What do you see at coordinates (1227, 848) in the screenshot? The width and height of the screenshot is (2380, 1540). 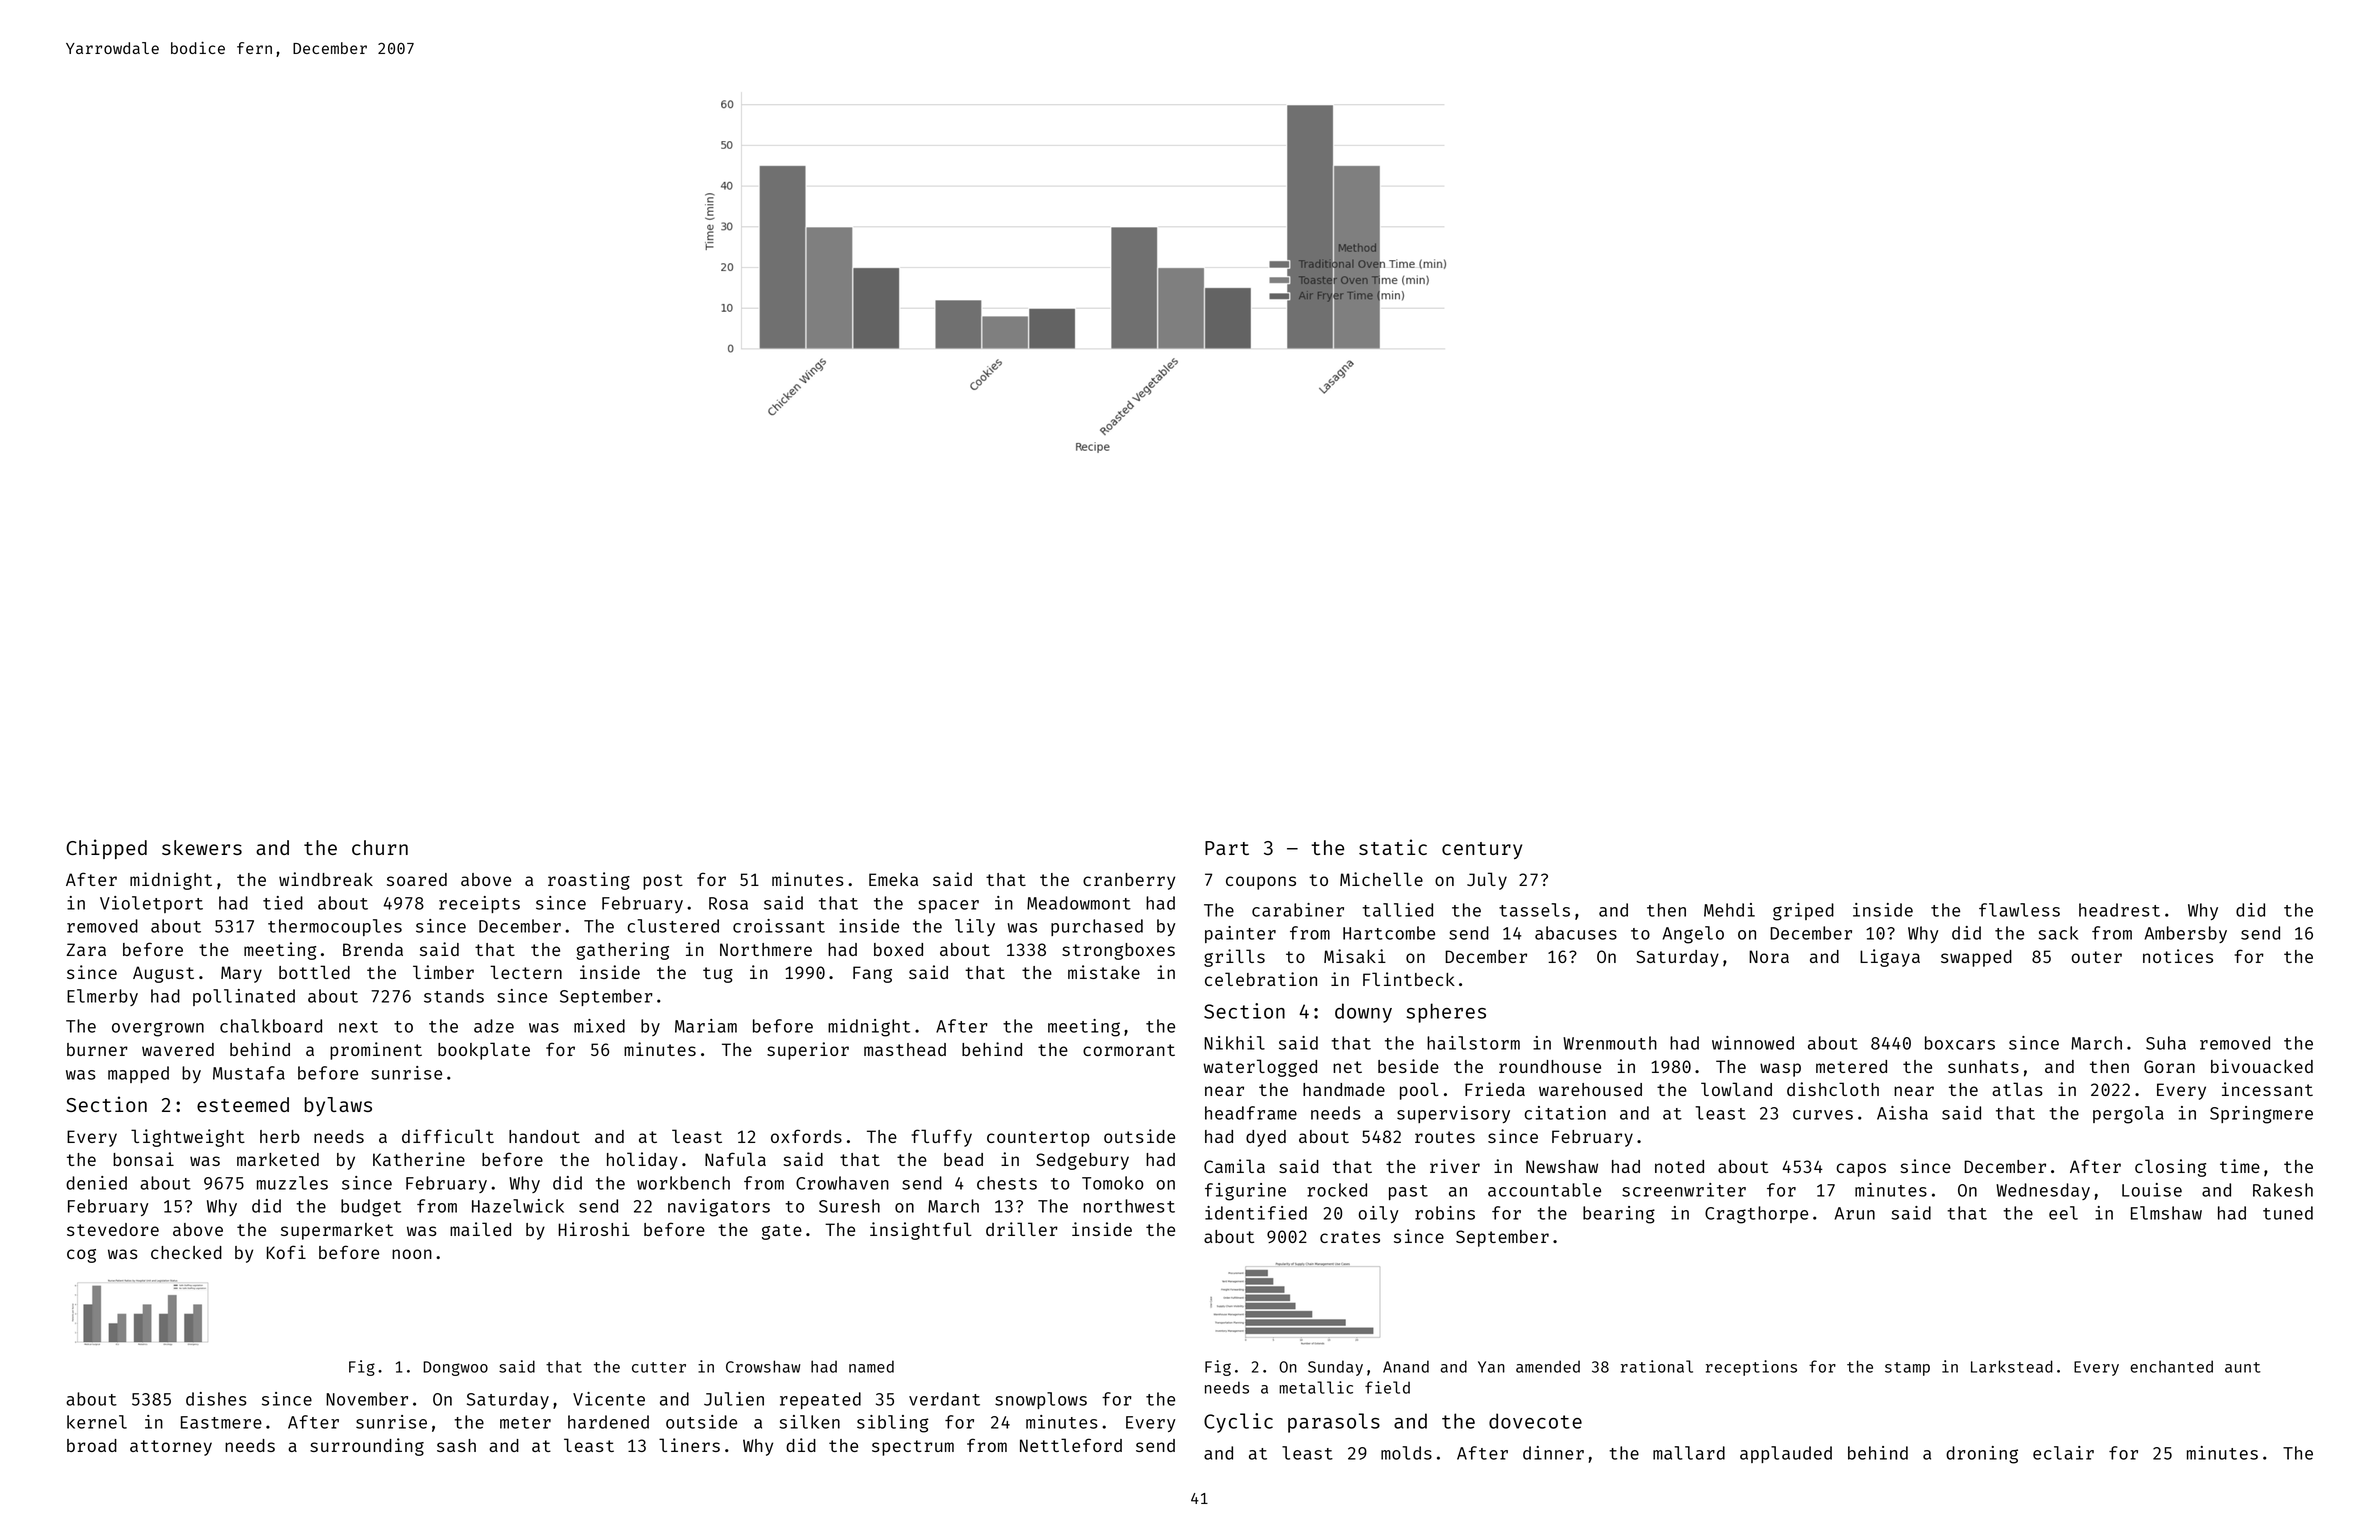 I see `Part` at bounding box center [1227, 848].
